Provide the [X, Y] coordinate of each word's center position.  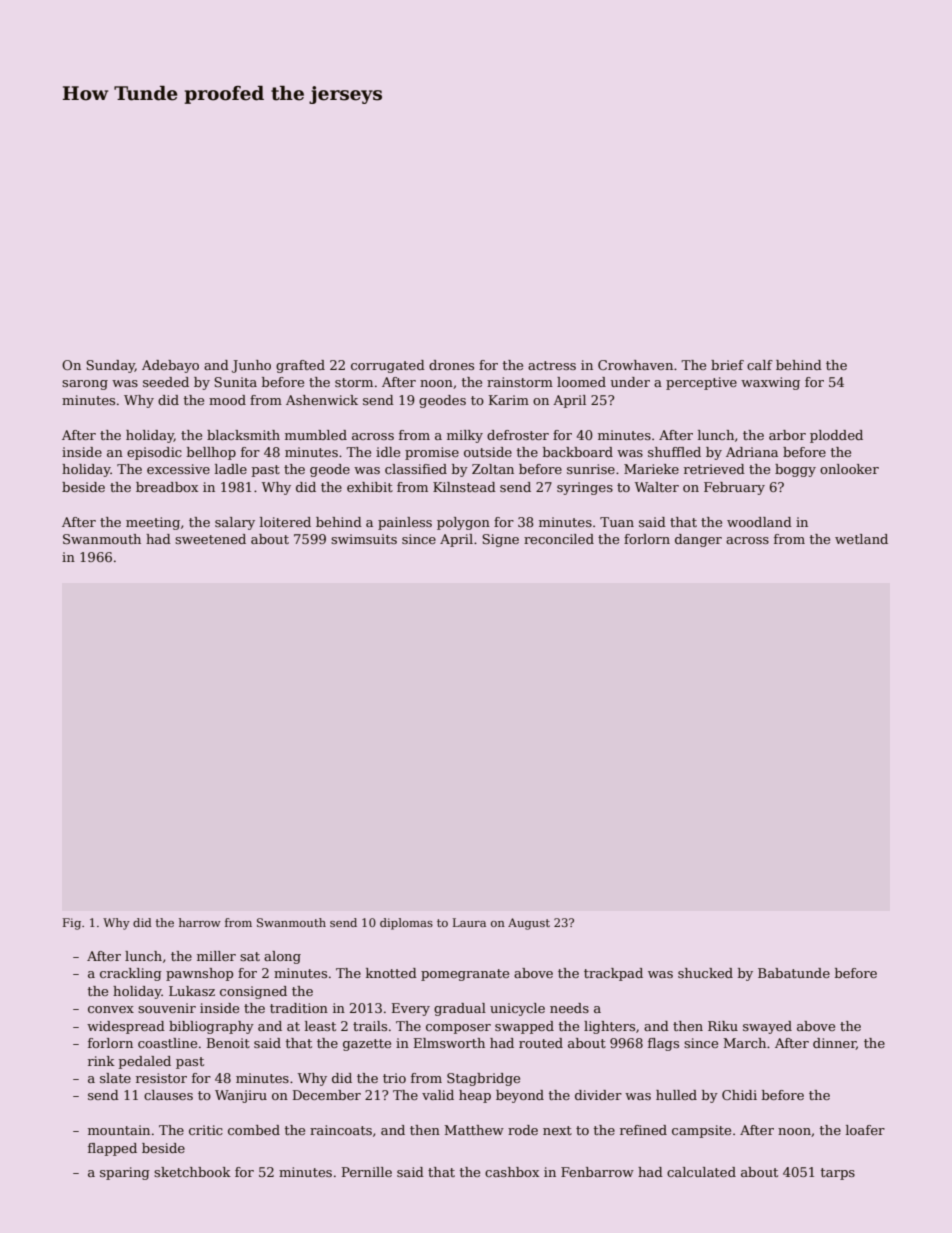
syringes [585, 488]
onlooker [849, 469]
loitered [285, 522]
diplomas [406, 924]
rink [101, 1061]
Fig [72, 924]
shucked [705, 973]
